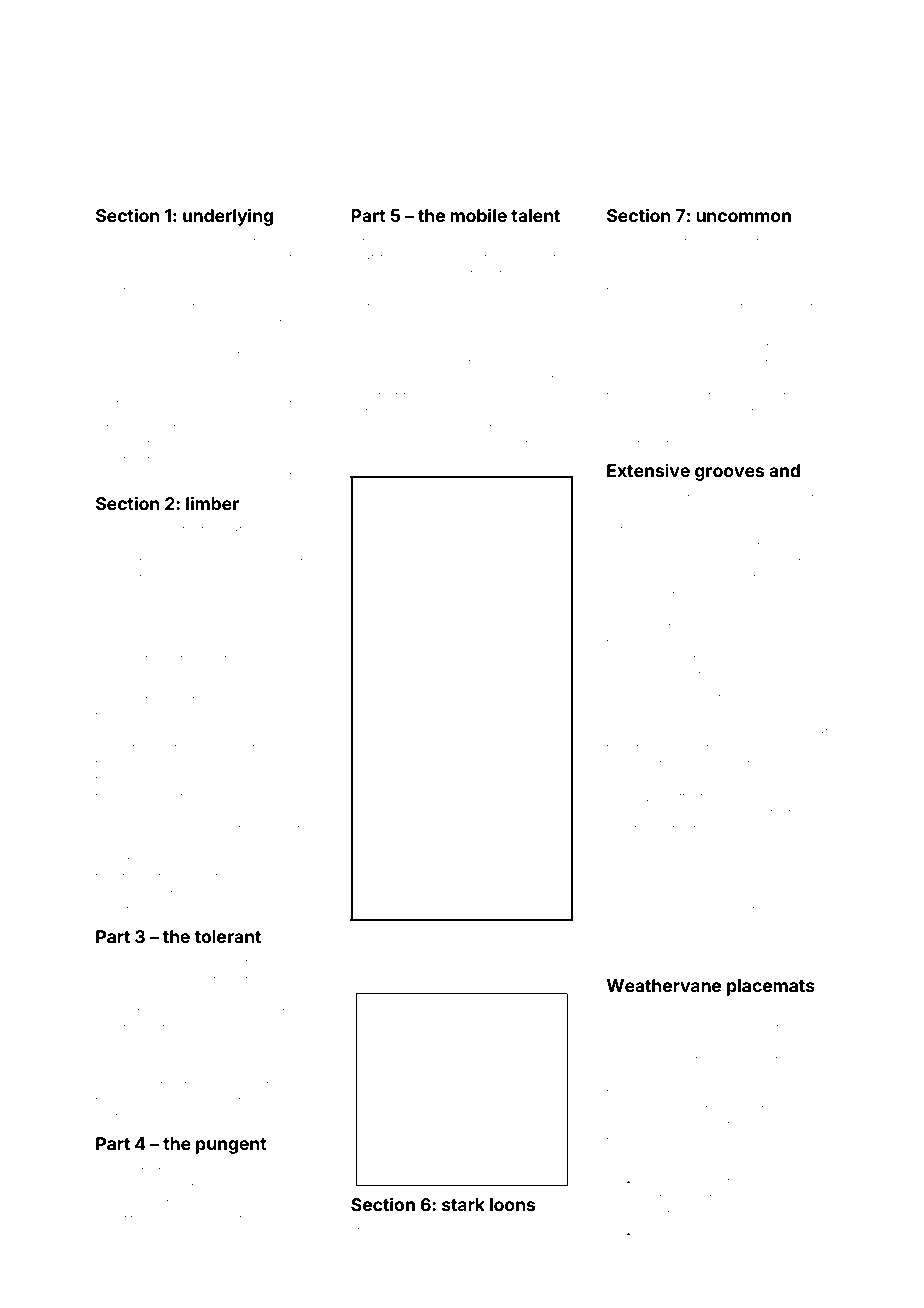 This page has width=924, height=1308. Describe the element at coordinates (118, 1012) in the page. I see `bedpost` at that location.
